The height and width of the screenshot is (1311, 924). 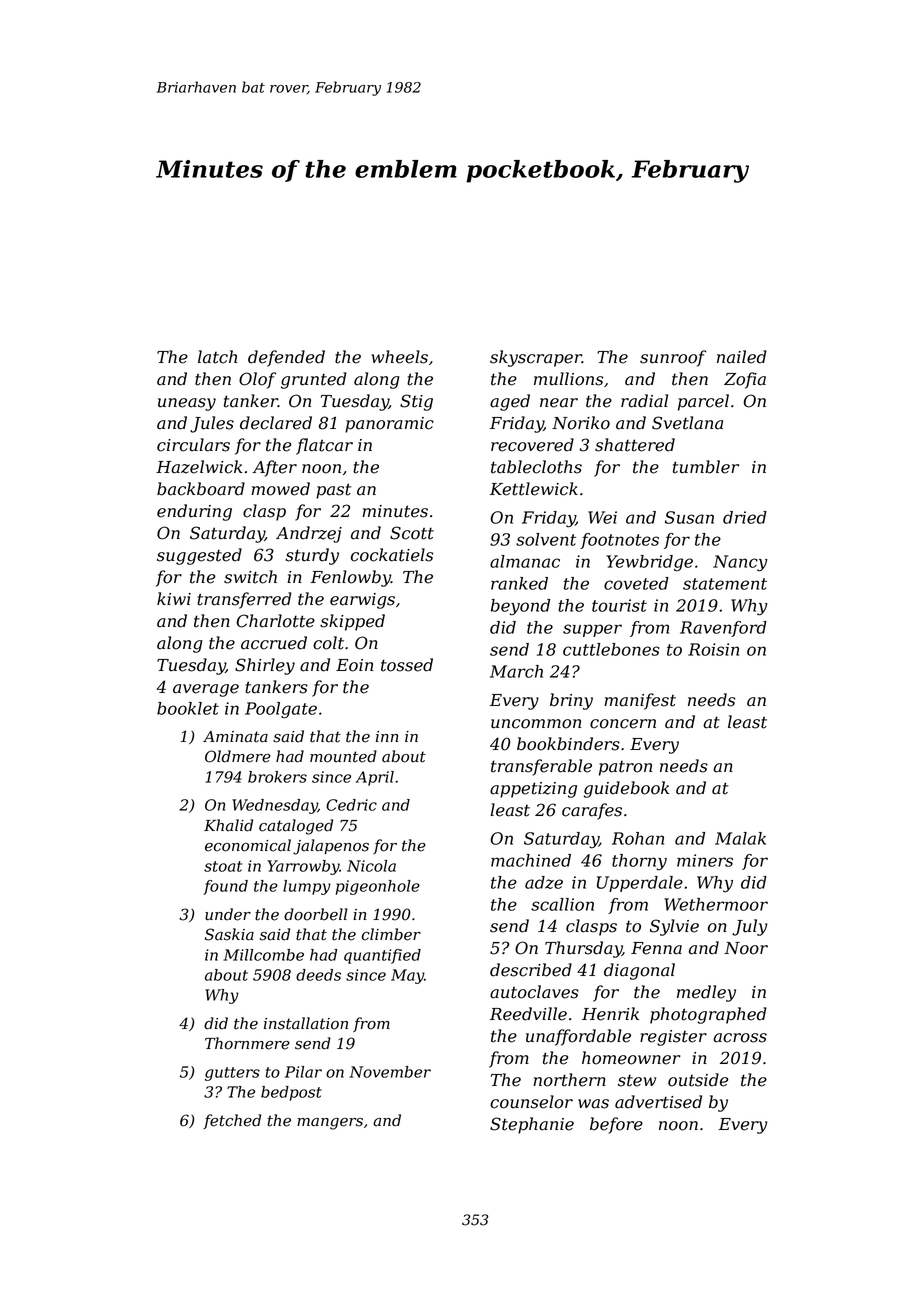 What do you see at coordinates (673, 358) in the screenshot?
I see `sunroof` at bounding box center [673, 358].
